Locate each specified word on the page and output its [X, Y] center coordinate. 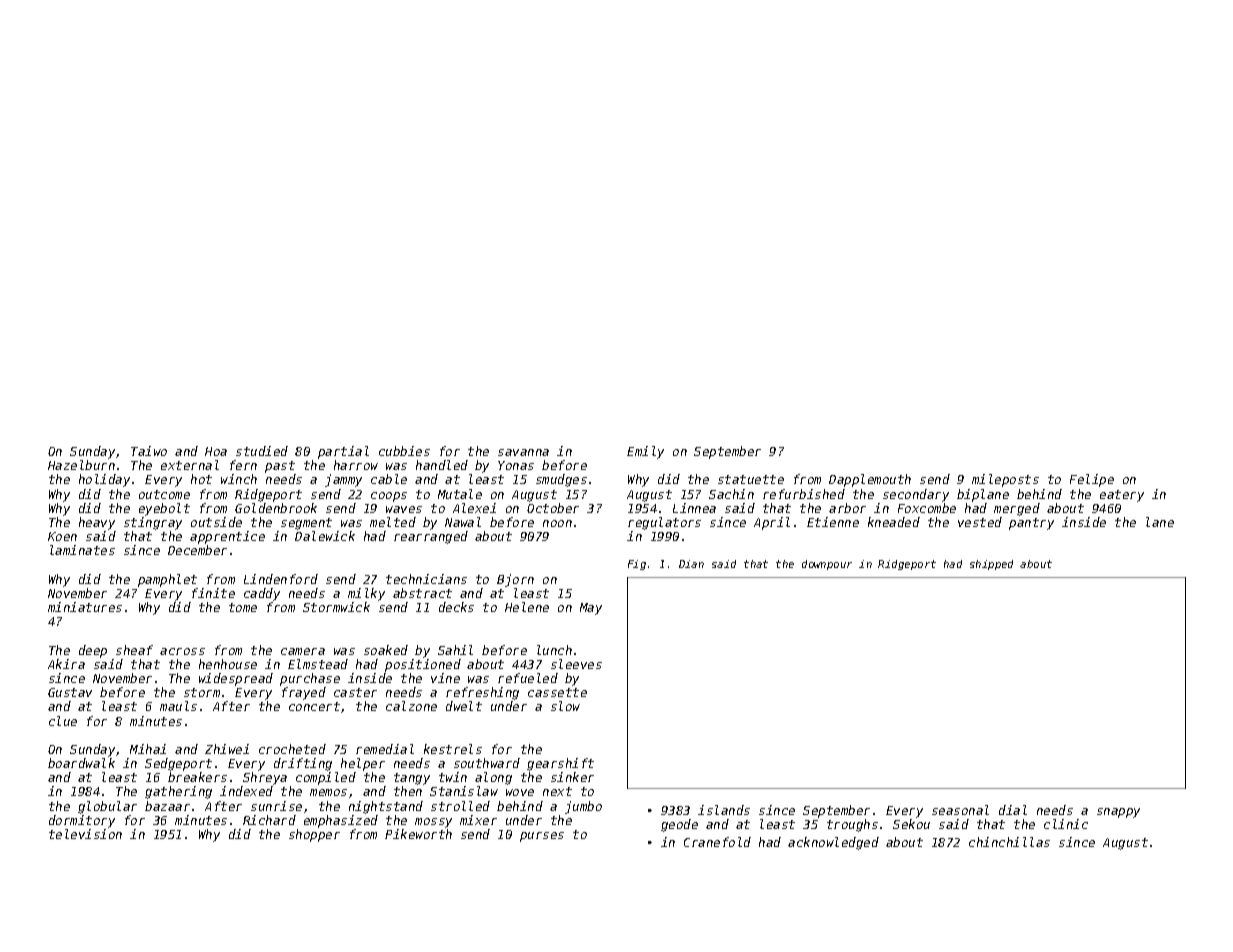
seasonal [960, 810]
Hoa [216, 451]
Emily [645, 452]
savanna [523, 452]
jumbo [583, 807]
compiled [326, 778]
